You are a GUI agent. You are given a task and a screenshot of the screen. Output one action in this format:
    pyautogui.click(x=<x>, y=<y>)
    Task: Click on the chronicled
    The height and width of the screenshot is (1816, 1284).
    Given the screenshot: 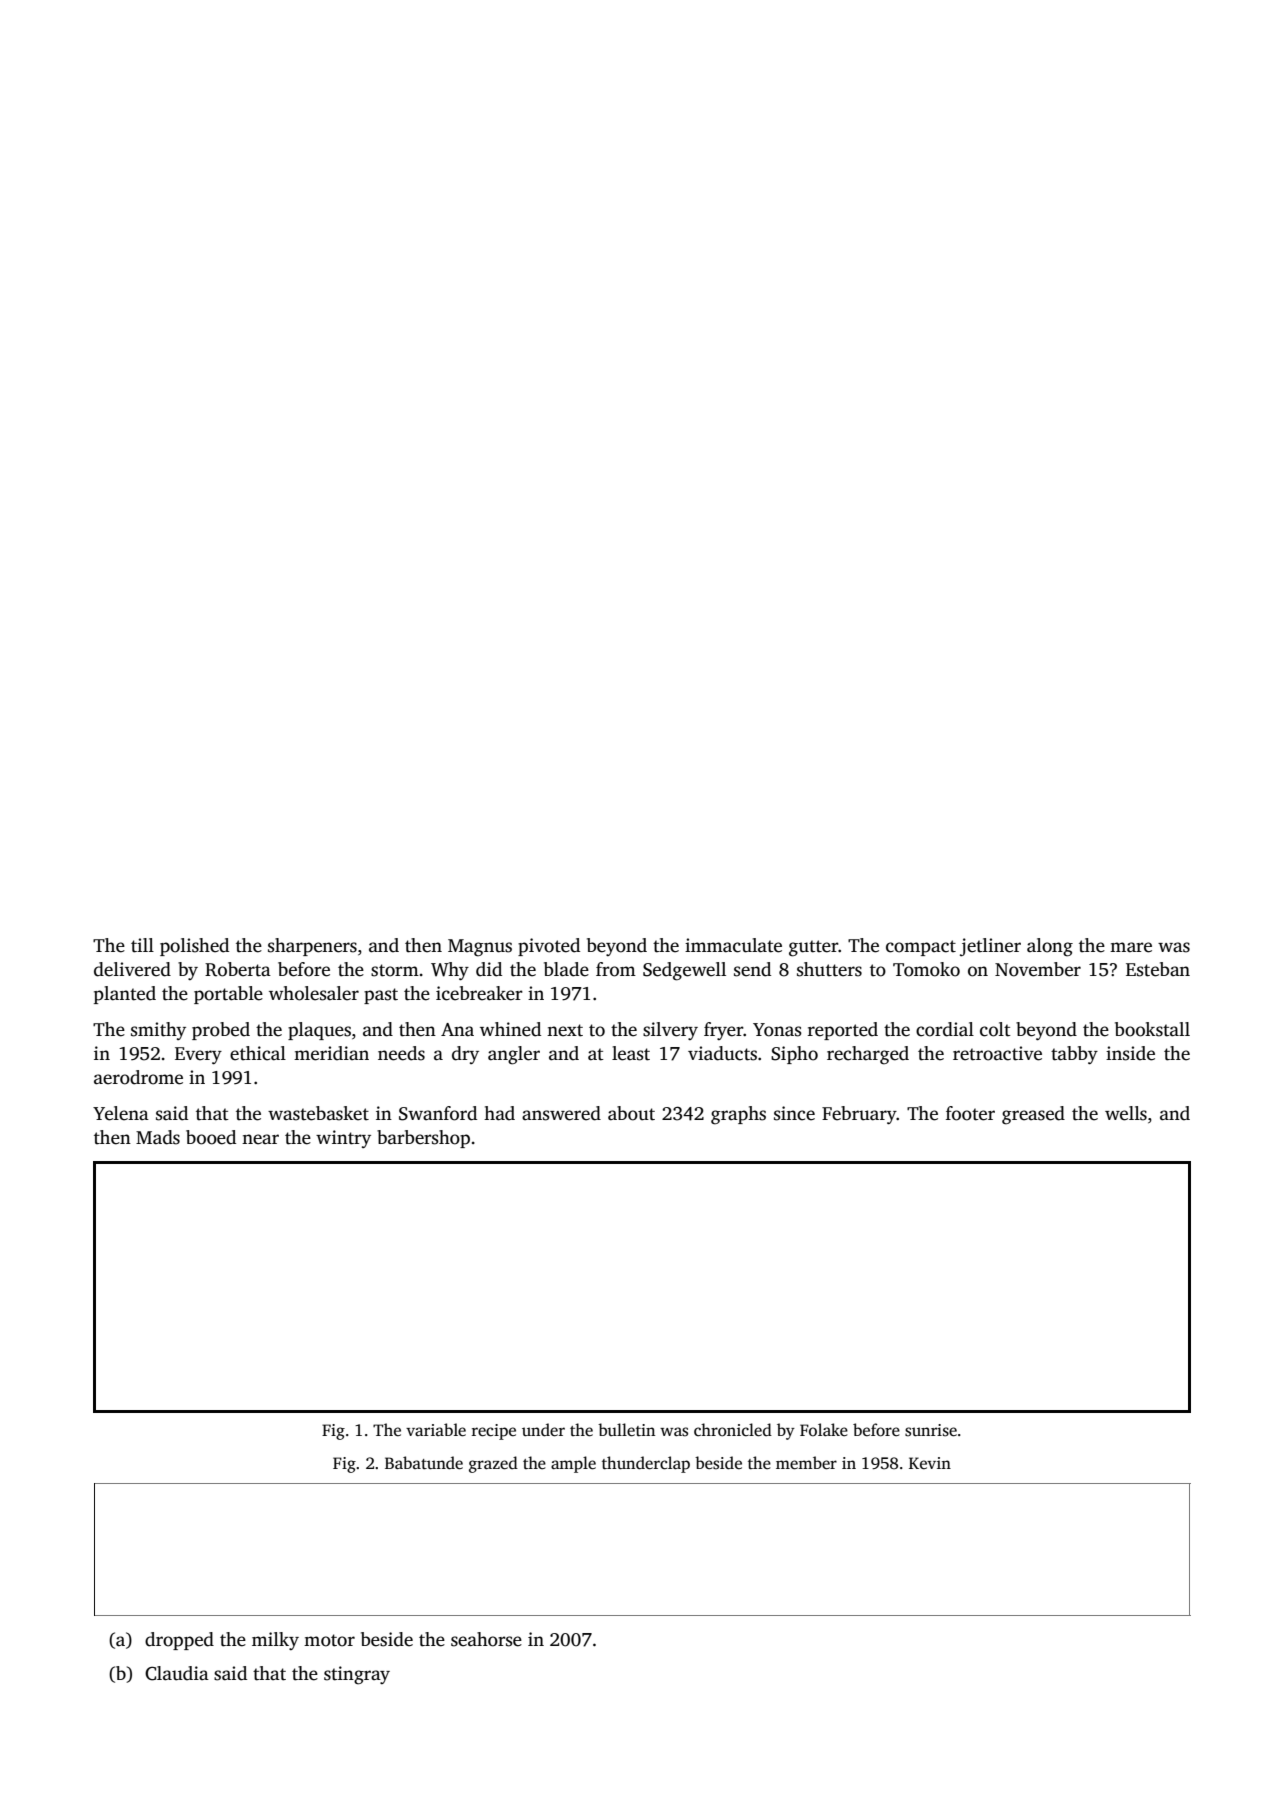 What is the action you would take?
    pyautogui.click(x=733, y=1430)
